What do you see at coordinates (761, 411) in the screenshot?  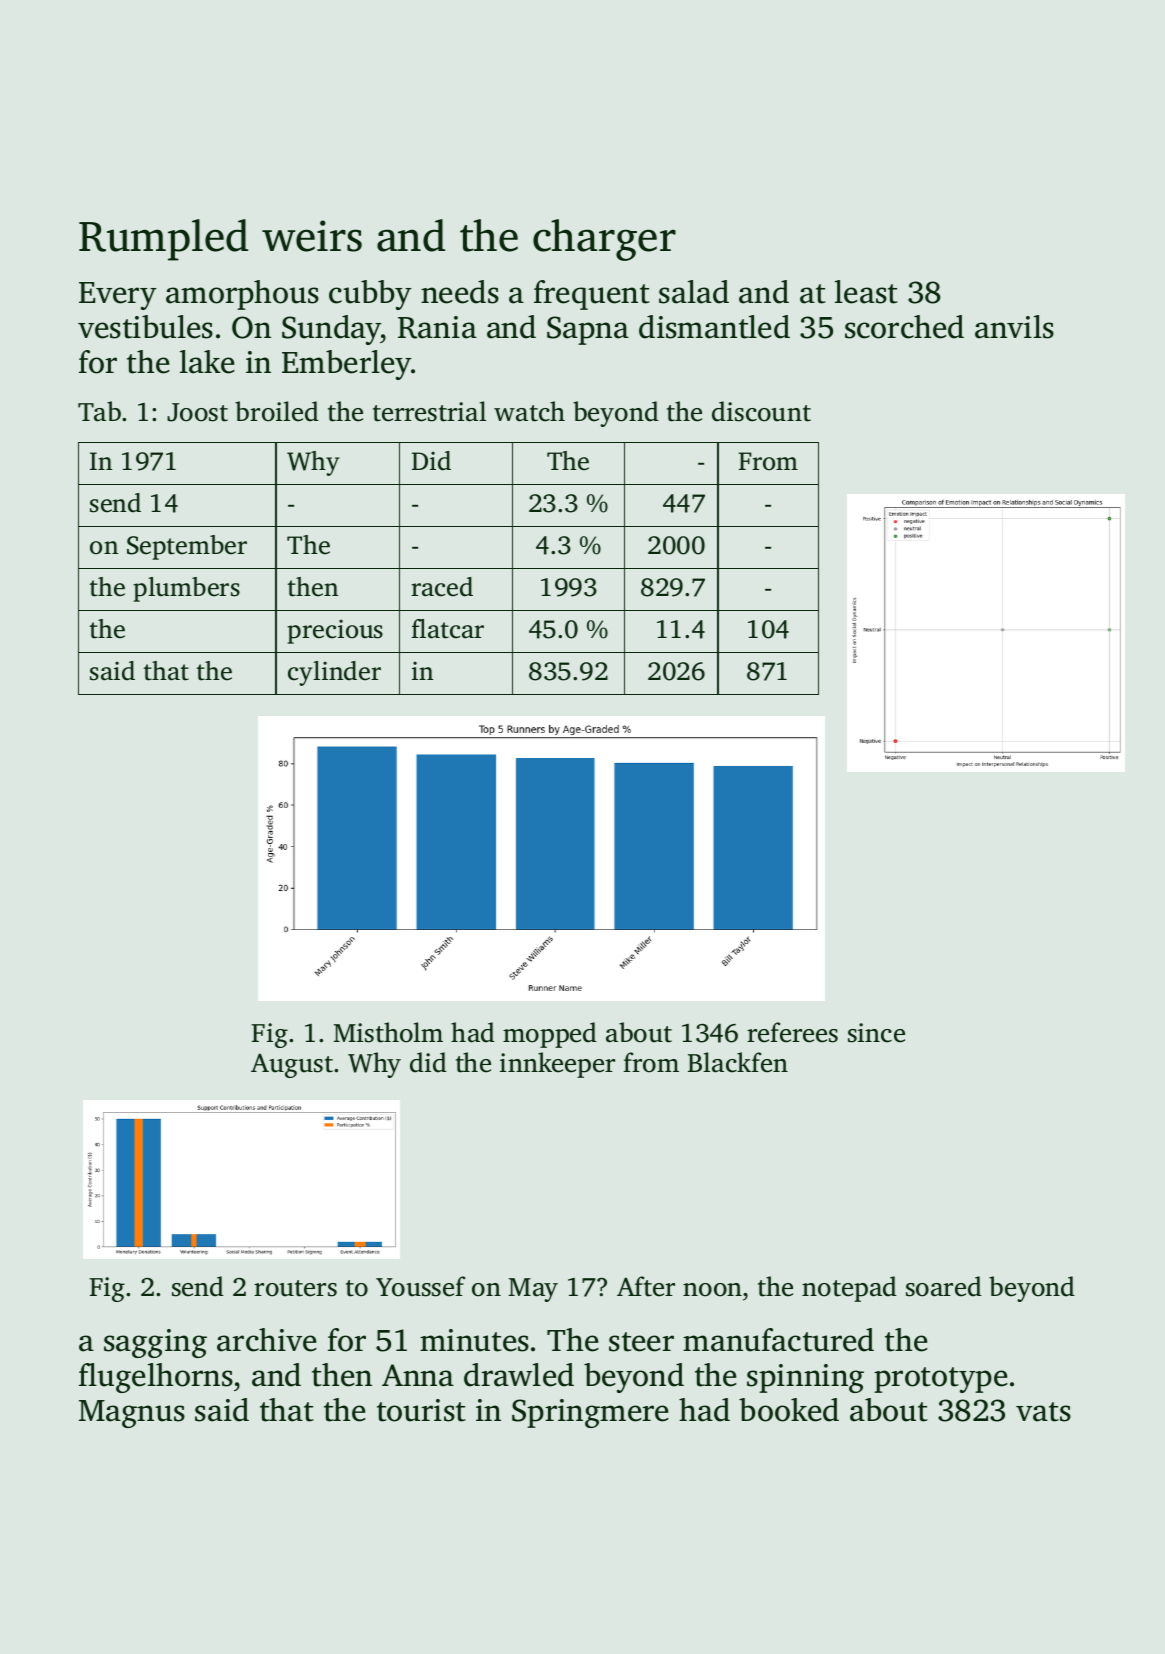 I see `discount` at bounding box center [761, 411].
